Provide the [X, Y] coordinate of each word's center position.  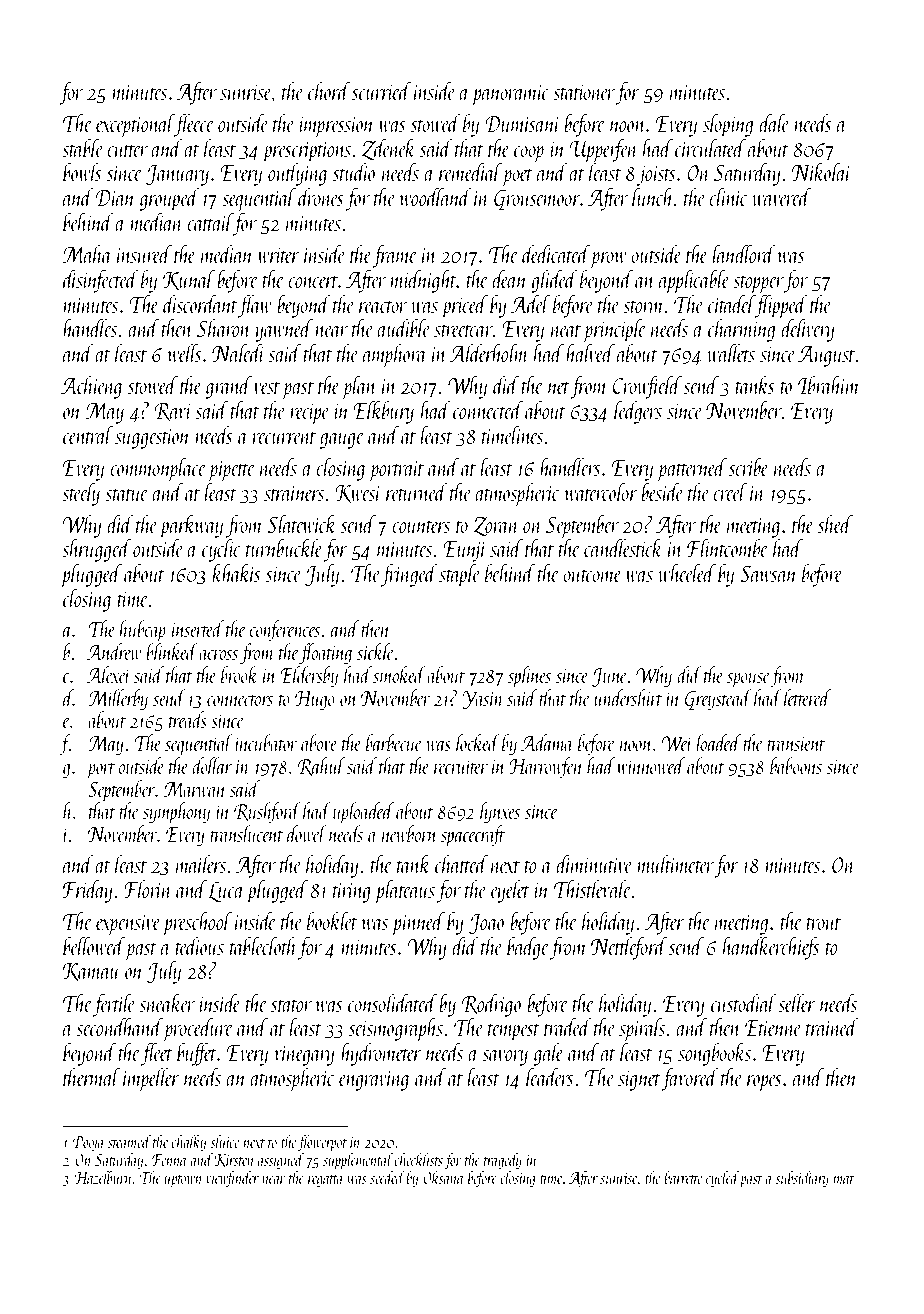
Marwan [194, 789]
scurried [381, 91]
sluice [224, 1141]
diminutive [594, 864]
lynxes [500, 812]
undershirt [628, 697]
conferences [284, 630]
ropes [764, 1083]
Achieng [91, 387]
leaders [550, 1077]
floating [325, 653]
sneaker [167, 1003]
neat [566, 331]
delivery [808, 330]
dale [774, 123]
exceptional [135, 125]
